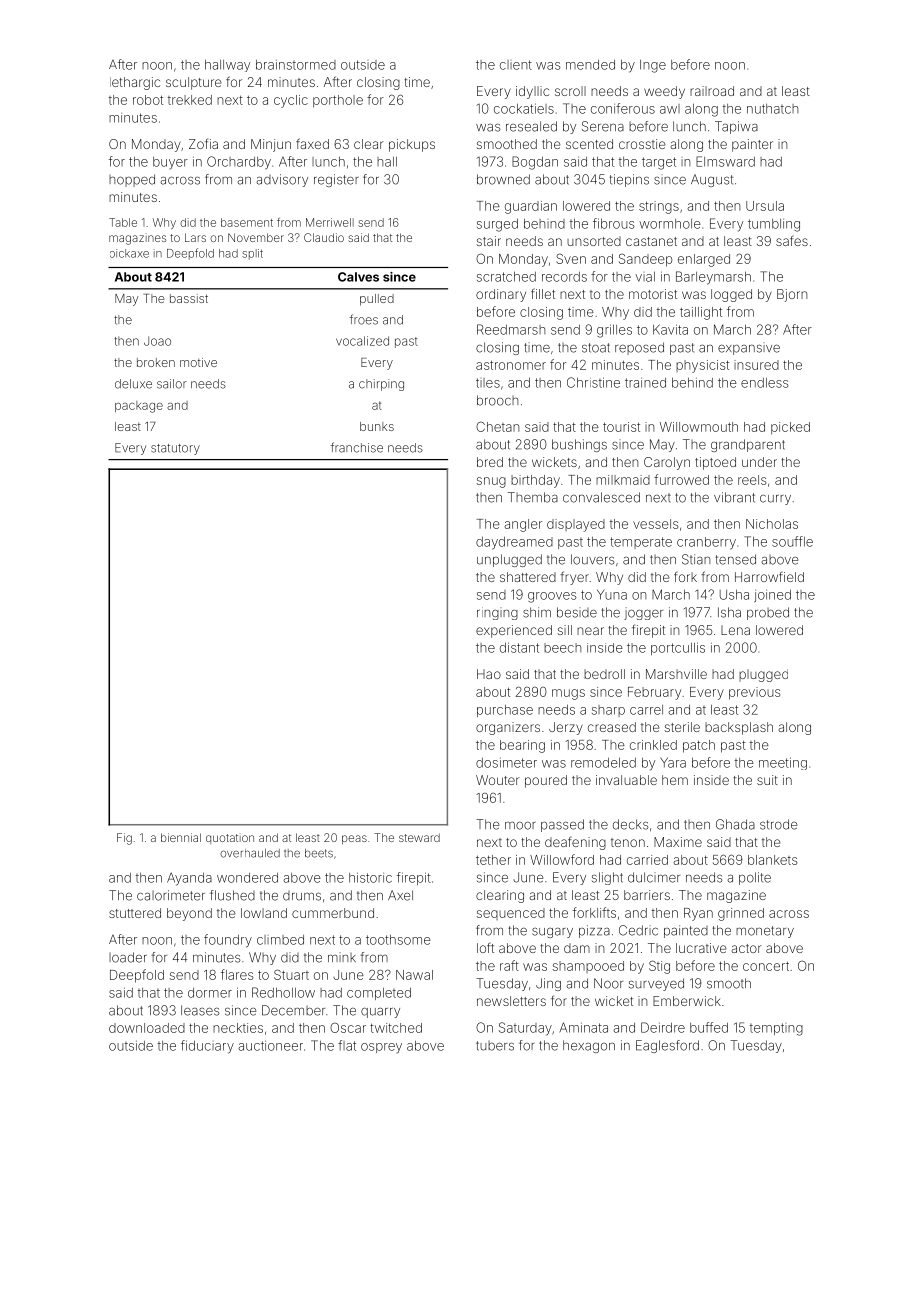 The image size is (924, 1308). I want to click on client, so click(516, 65).
